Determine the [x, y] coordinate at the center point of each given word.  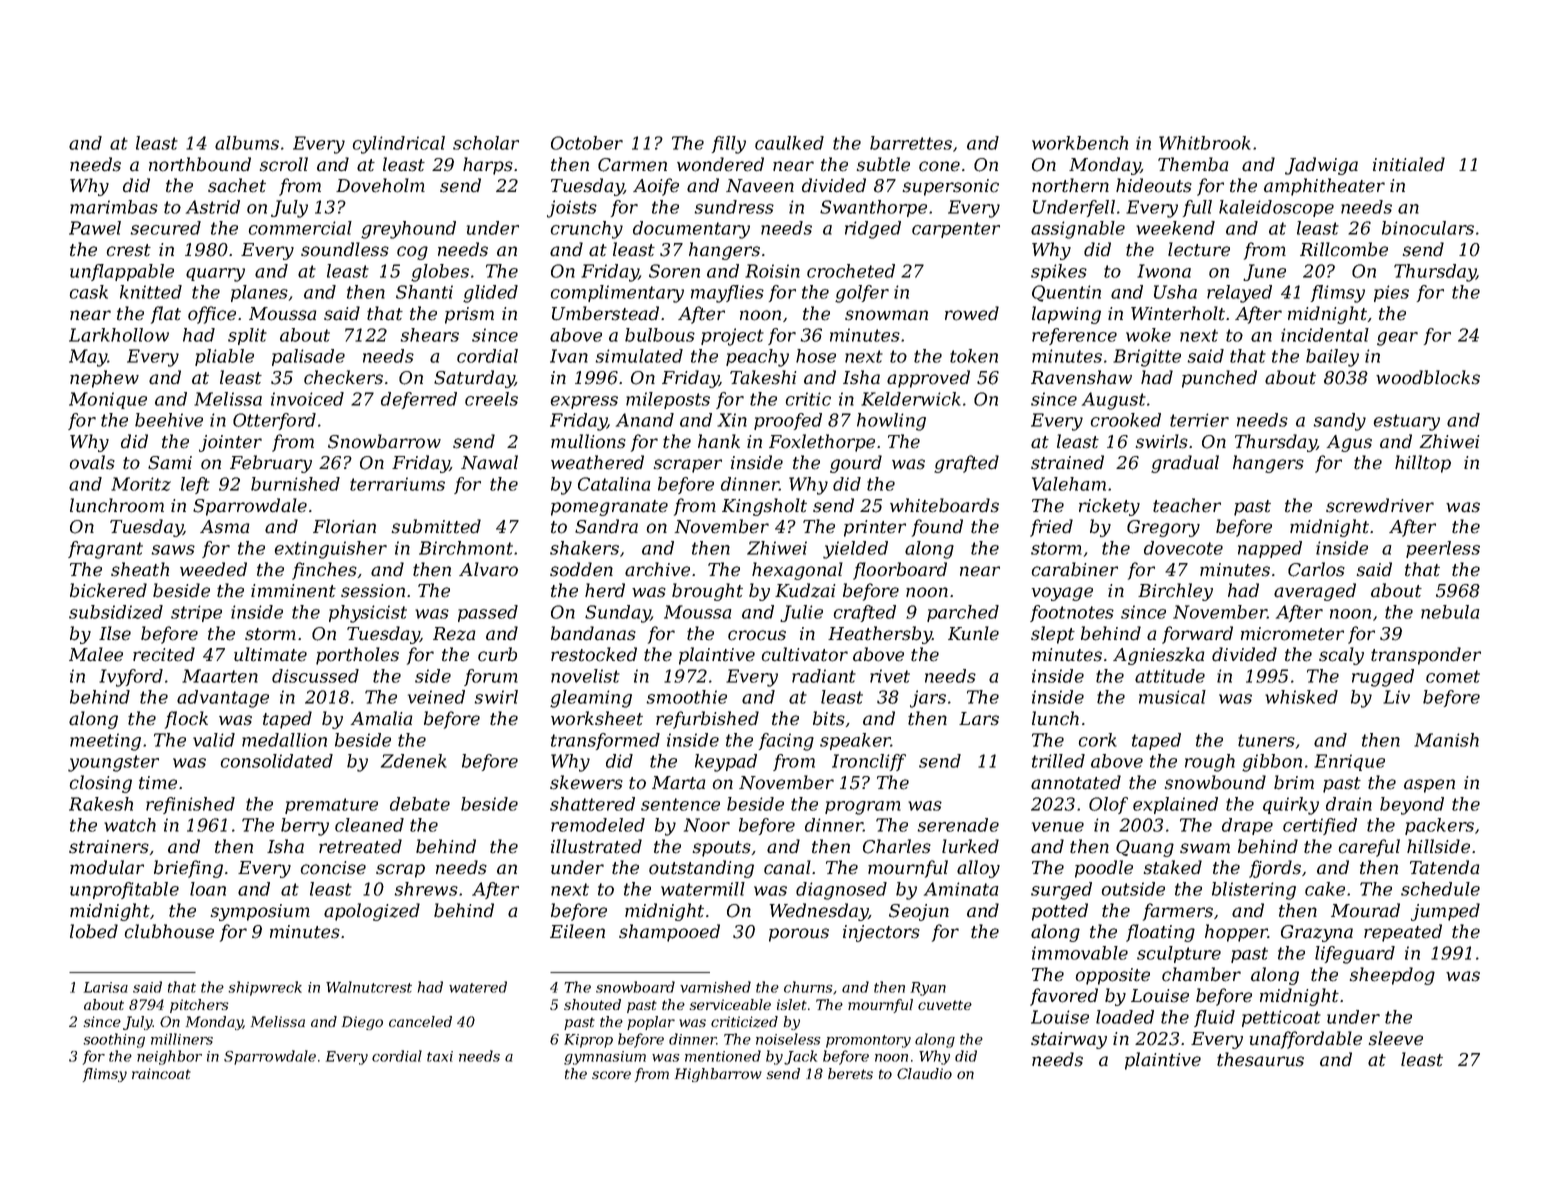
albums [247, 143]
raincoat [161, 1073]
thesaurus [1260, 1059]
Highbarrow [718, 1075]
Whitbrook [1205, 143]
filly [729, 145]
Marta [679, 783]
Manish [1446, 740]
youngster [113, 763]
